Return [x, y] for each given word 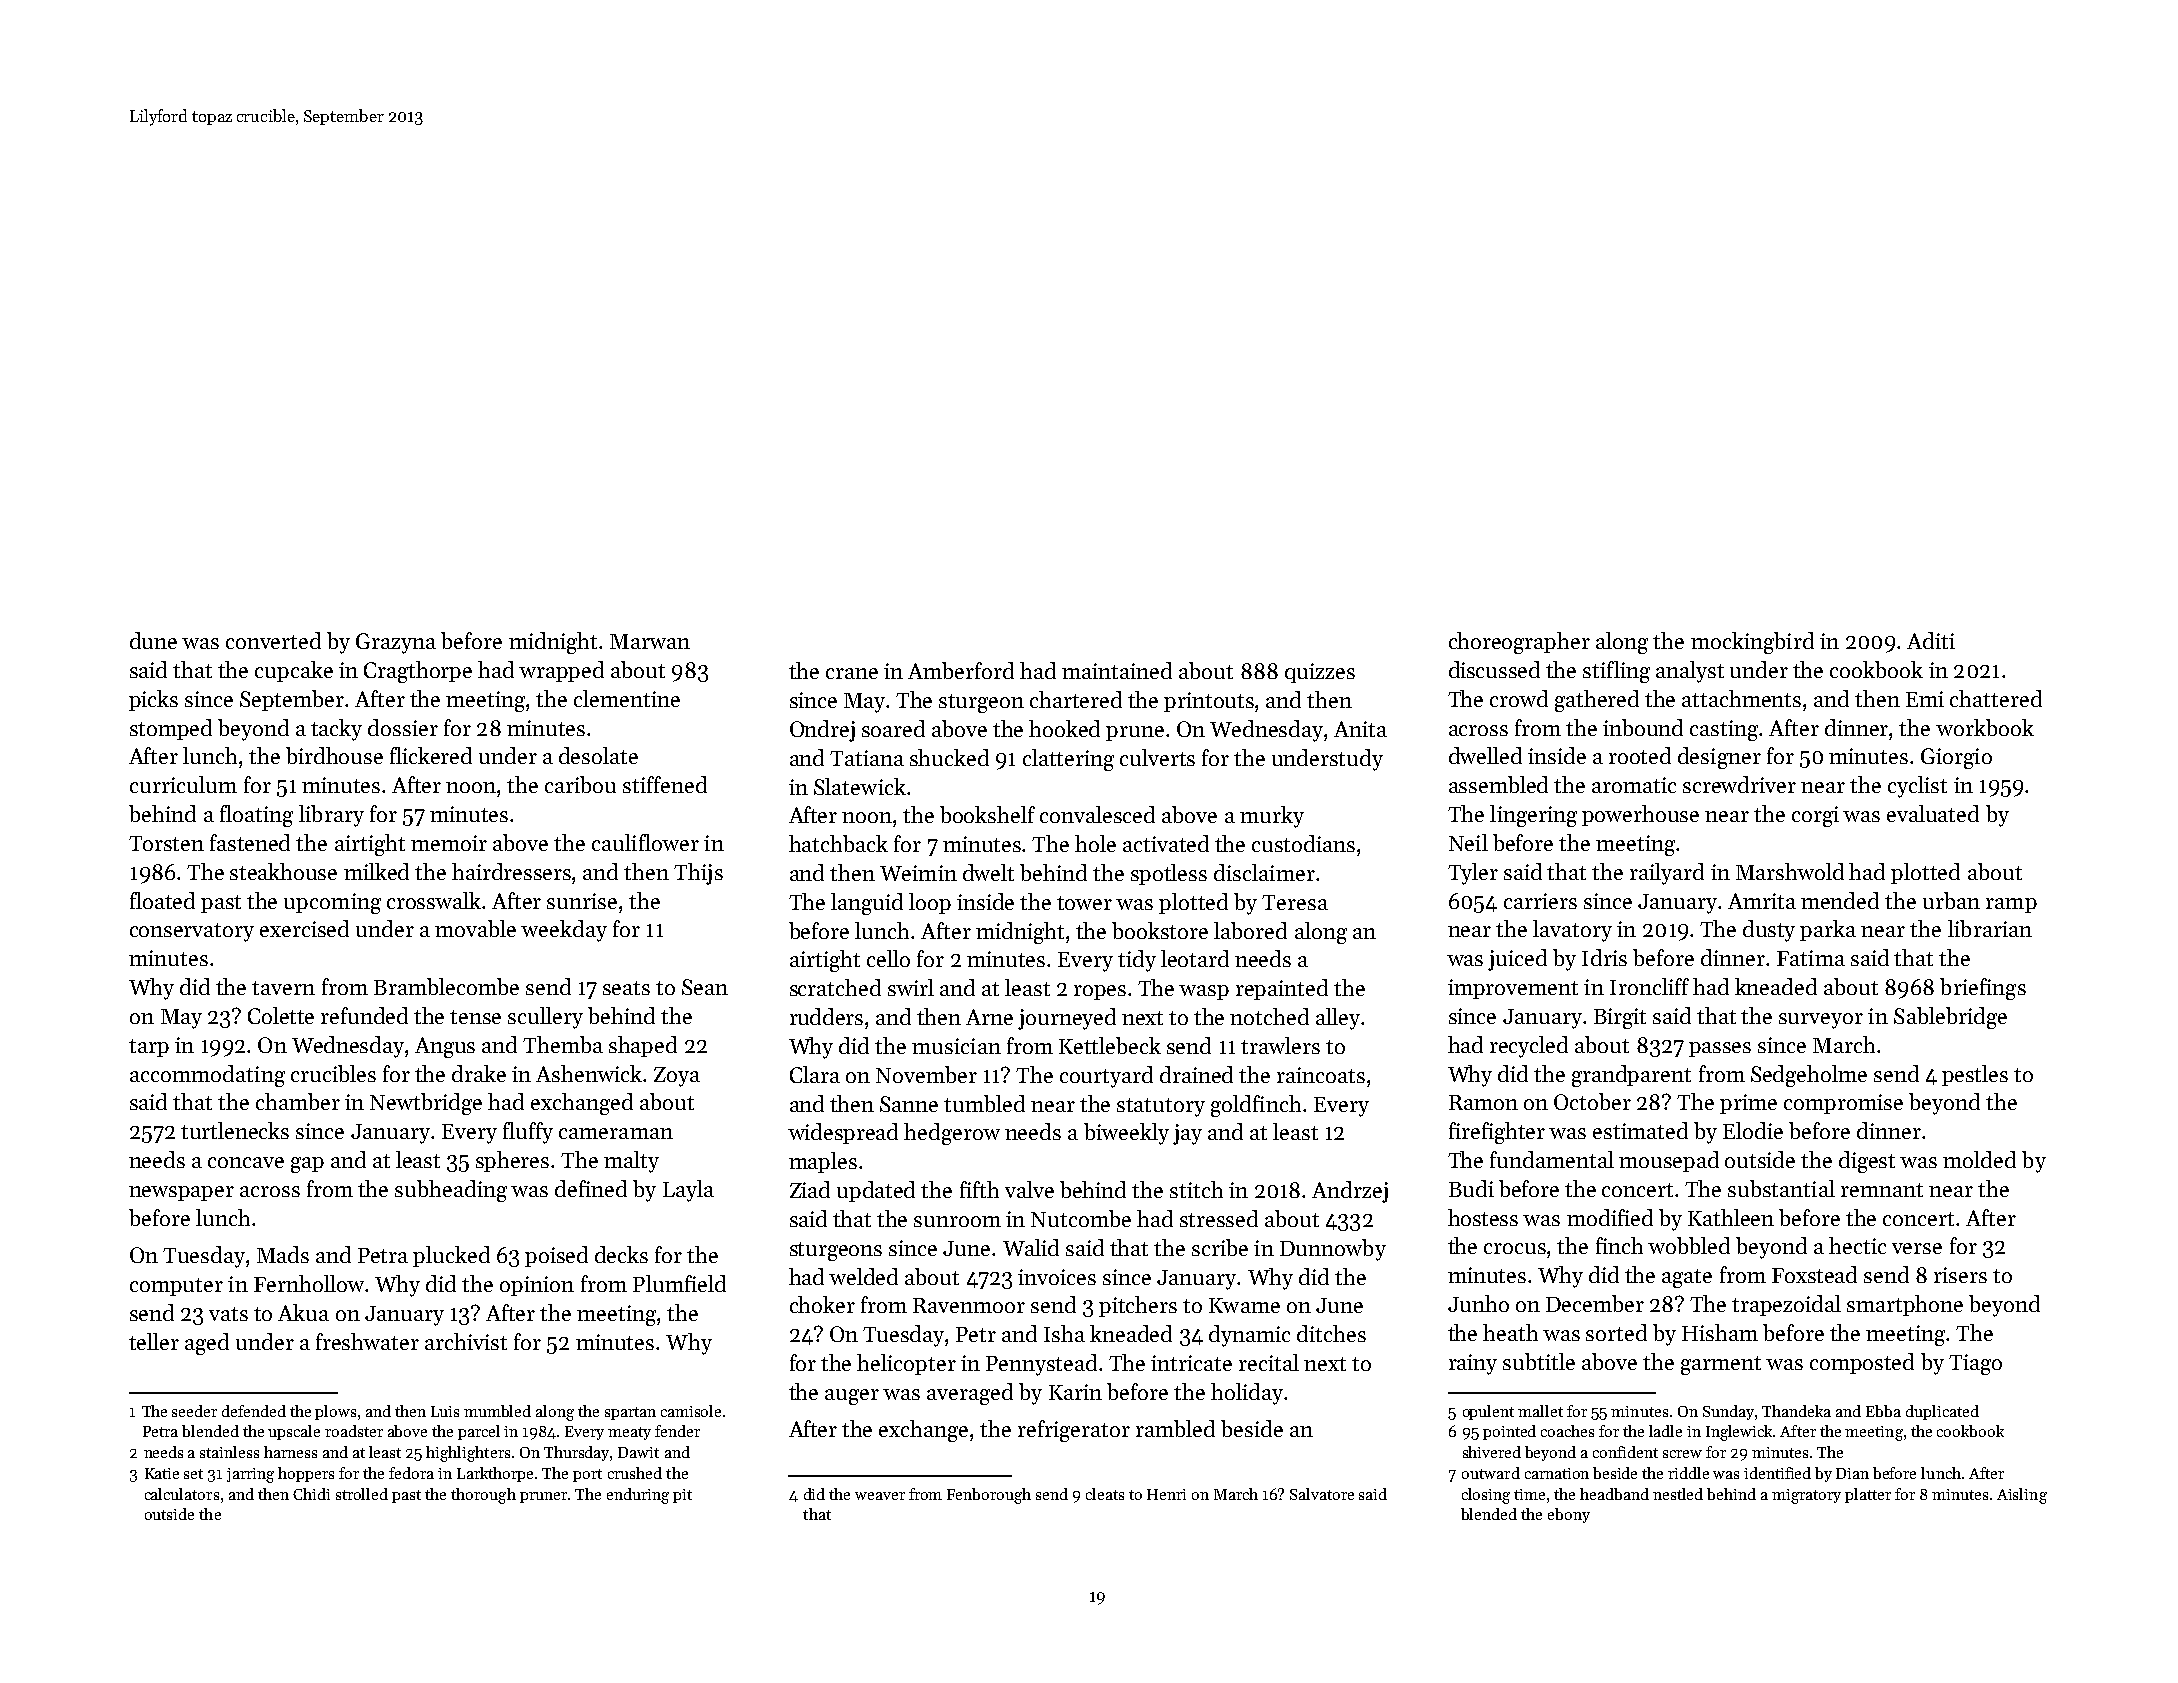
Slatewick [860, 786]
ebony [1569, 1515]
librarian [1990, 928]
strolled [362, 1494]
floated [162, 900]
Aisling [2022, 1496]
